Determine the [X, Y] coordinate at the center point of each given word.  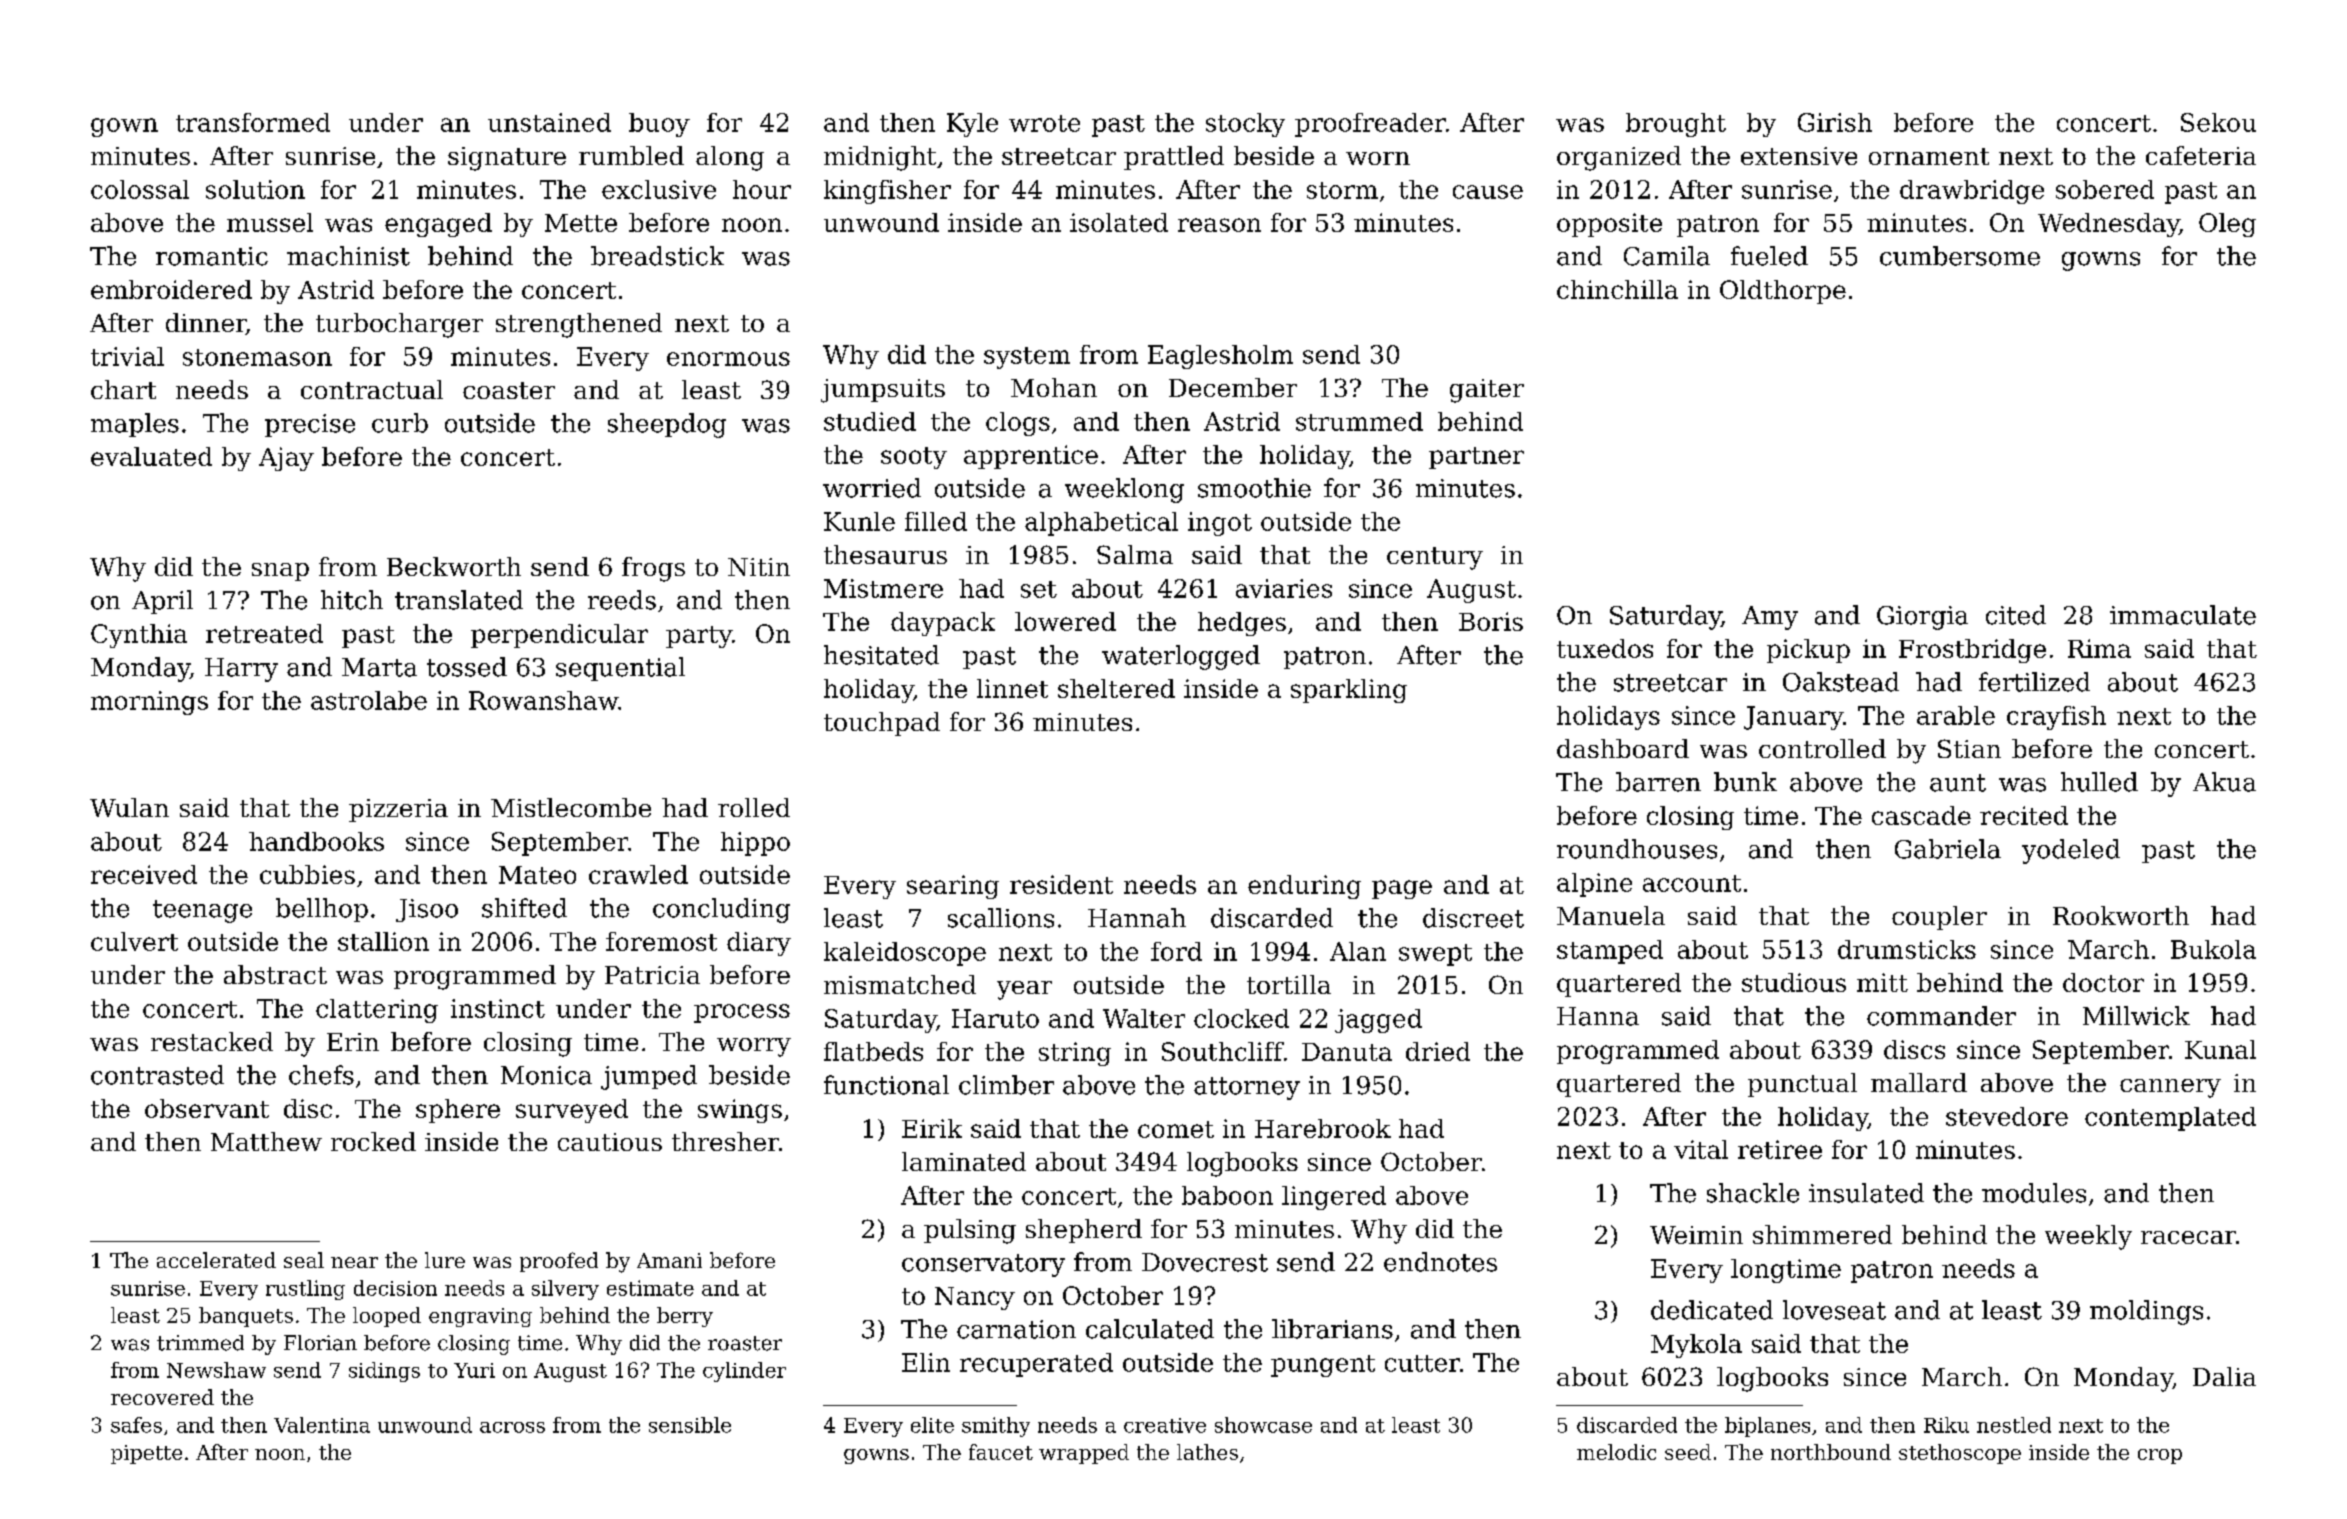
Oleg [2227, 225]
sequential [620, 669]
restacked [212, 1041]
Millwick [2136, 1016]
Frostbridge [1972, 651]
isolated [1119, 222]
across [512, 1427]
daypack [943, 624]
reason [1219, 225]
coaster [509, 390]
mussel [270, 222]
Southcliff [1223, 1051]
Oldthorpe [1783, 292]
